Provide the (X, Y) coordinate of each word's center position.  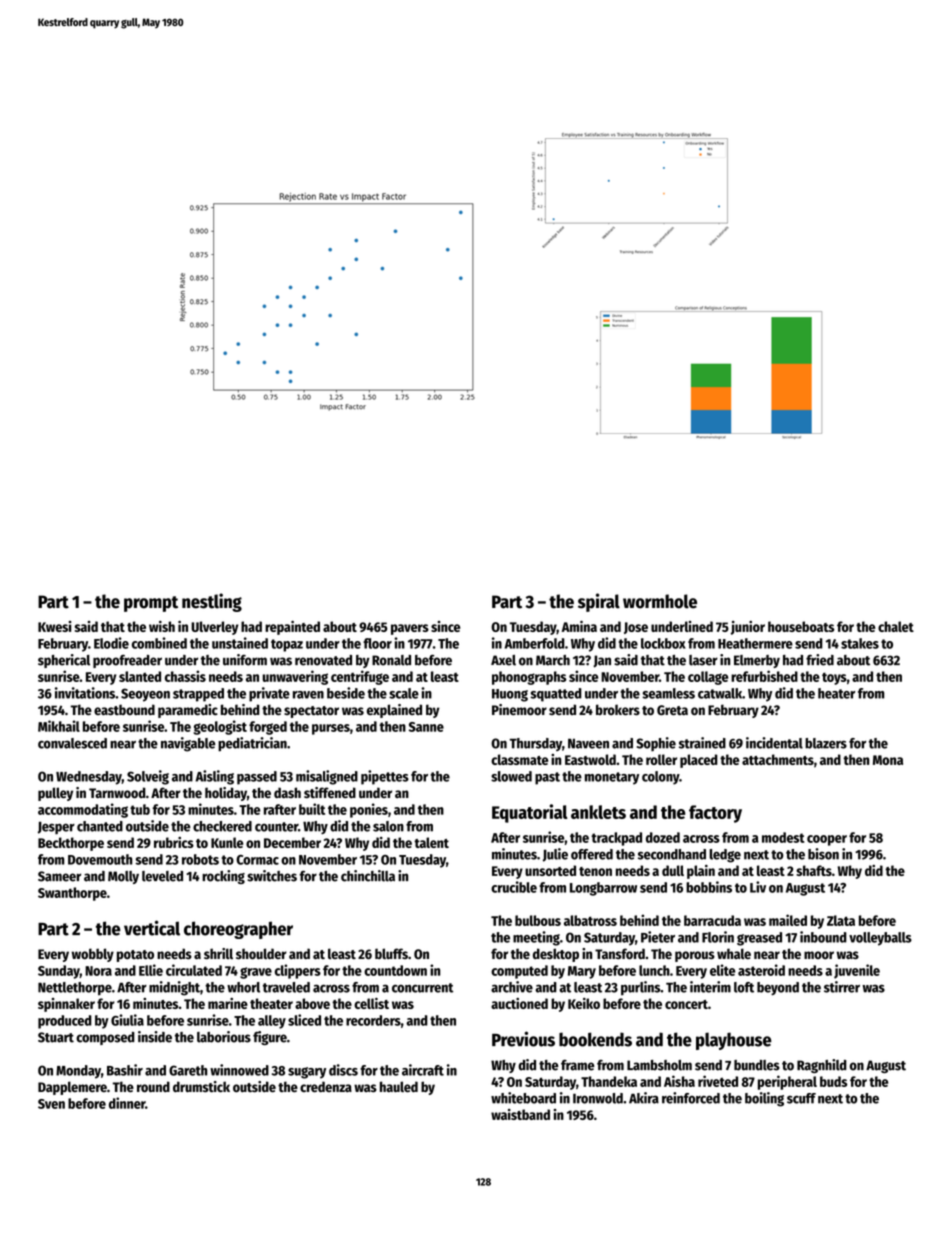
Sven (51, 1104)
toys (834, 678)
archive (512, 987)
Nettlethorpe (75, 988)
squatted (556, 695)
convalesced (72, 743)
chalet (896, 626)
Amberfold (534, 643)
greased (759, 939)
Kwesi (55, 626)
